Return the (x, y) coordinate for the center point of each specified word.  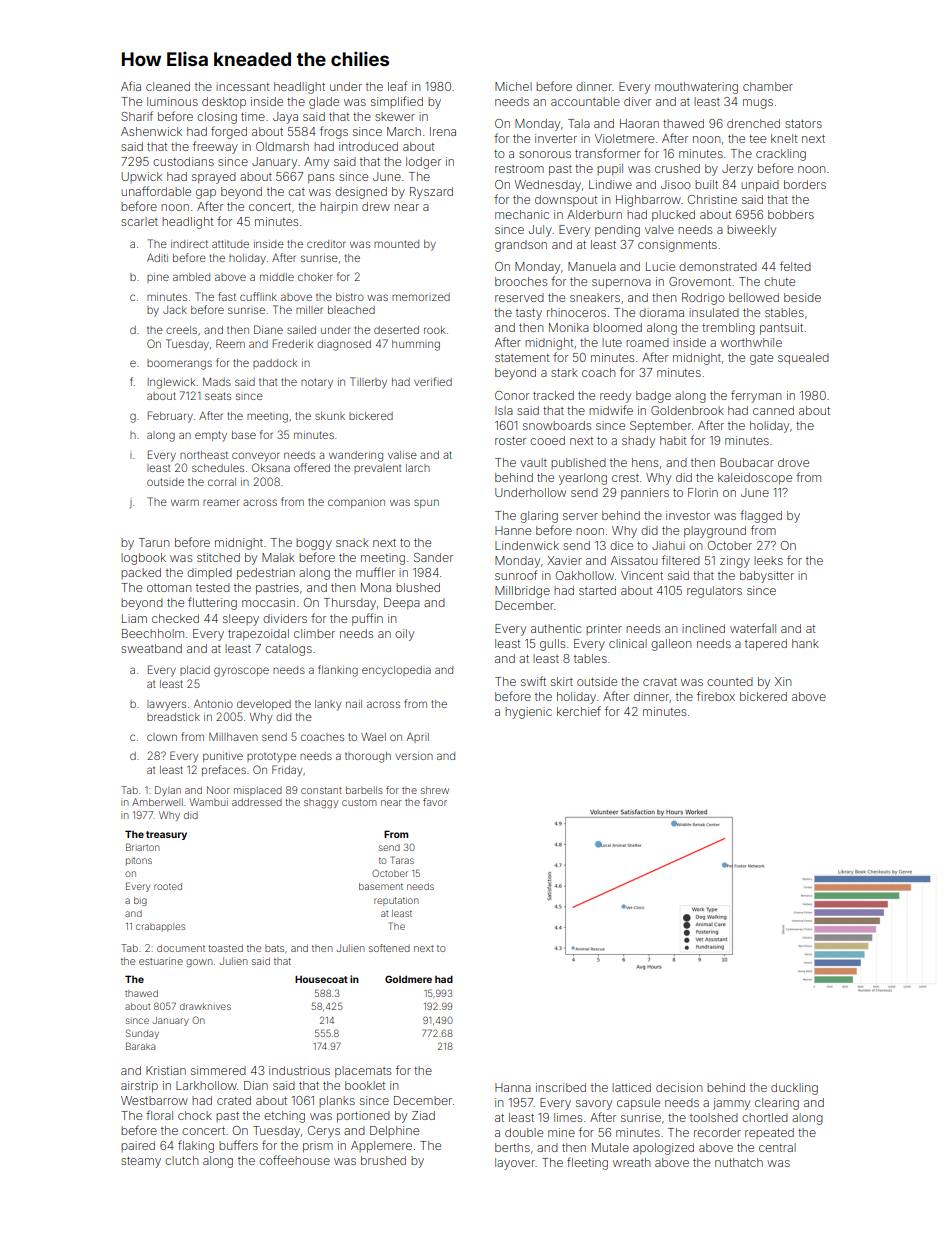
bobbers (791, 214)
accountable (585, 101)
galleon (671, 645)
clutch (182, 1160)
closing (217, 118)
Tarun (154, 542)
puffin (367, 619)
